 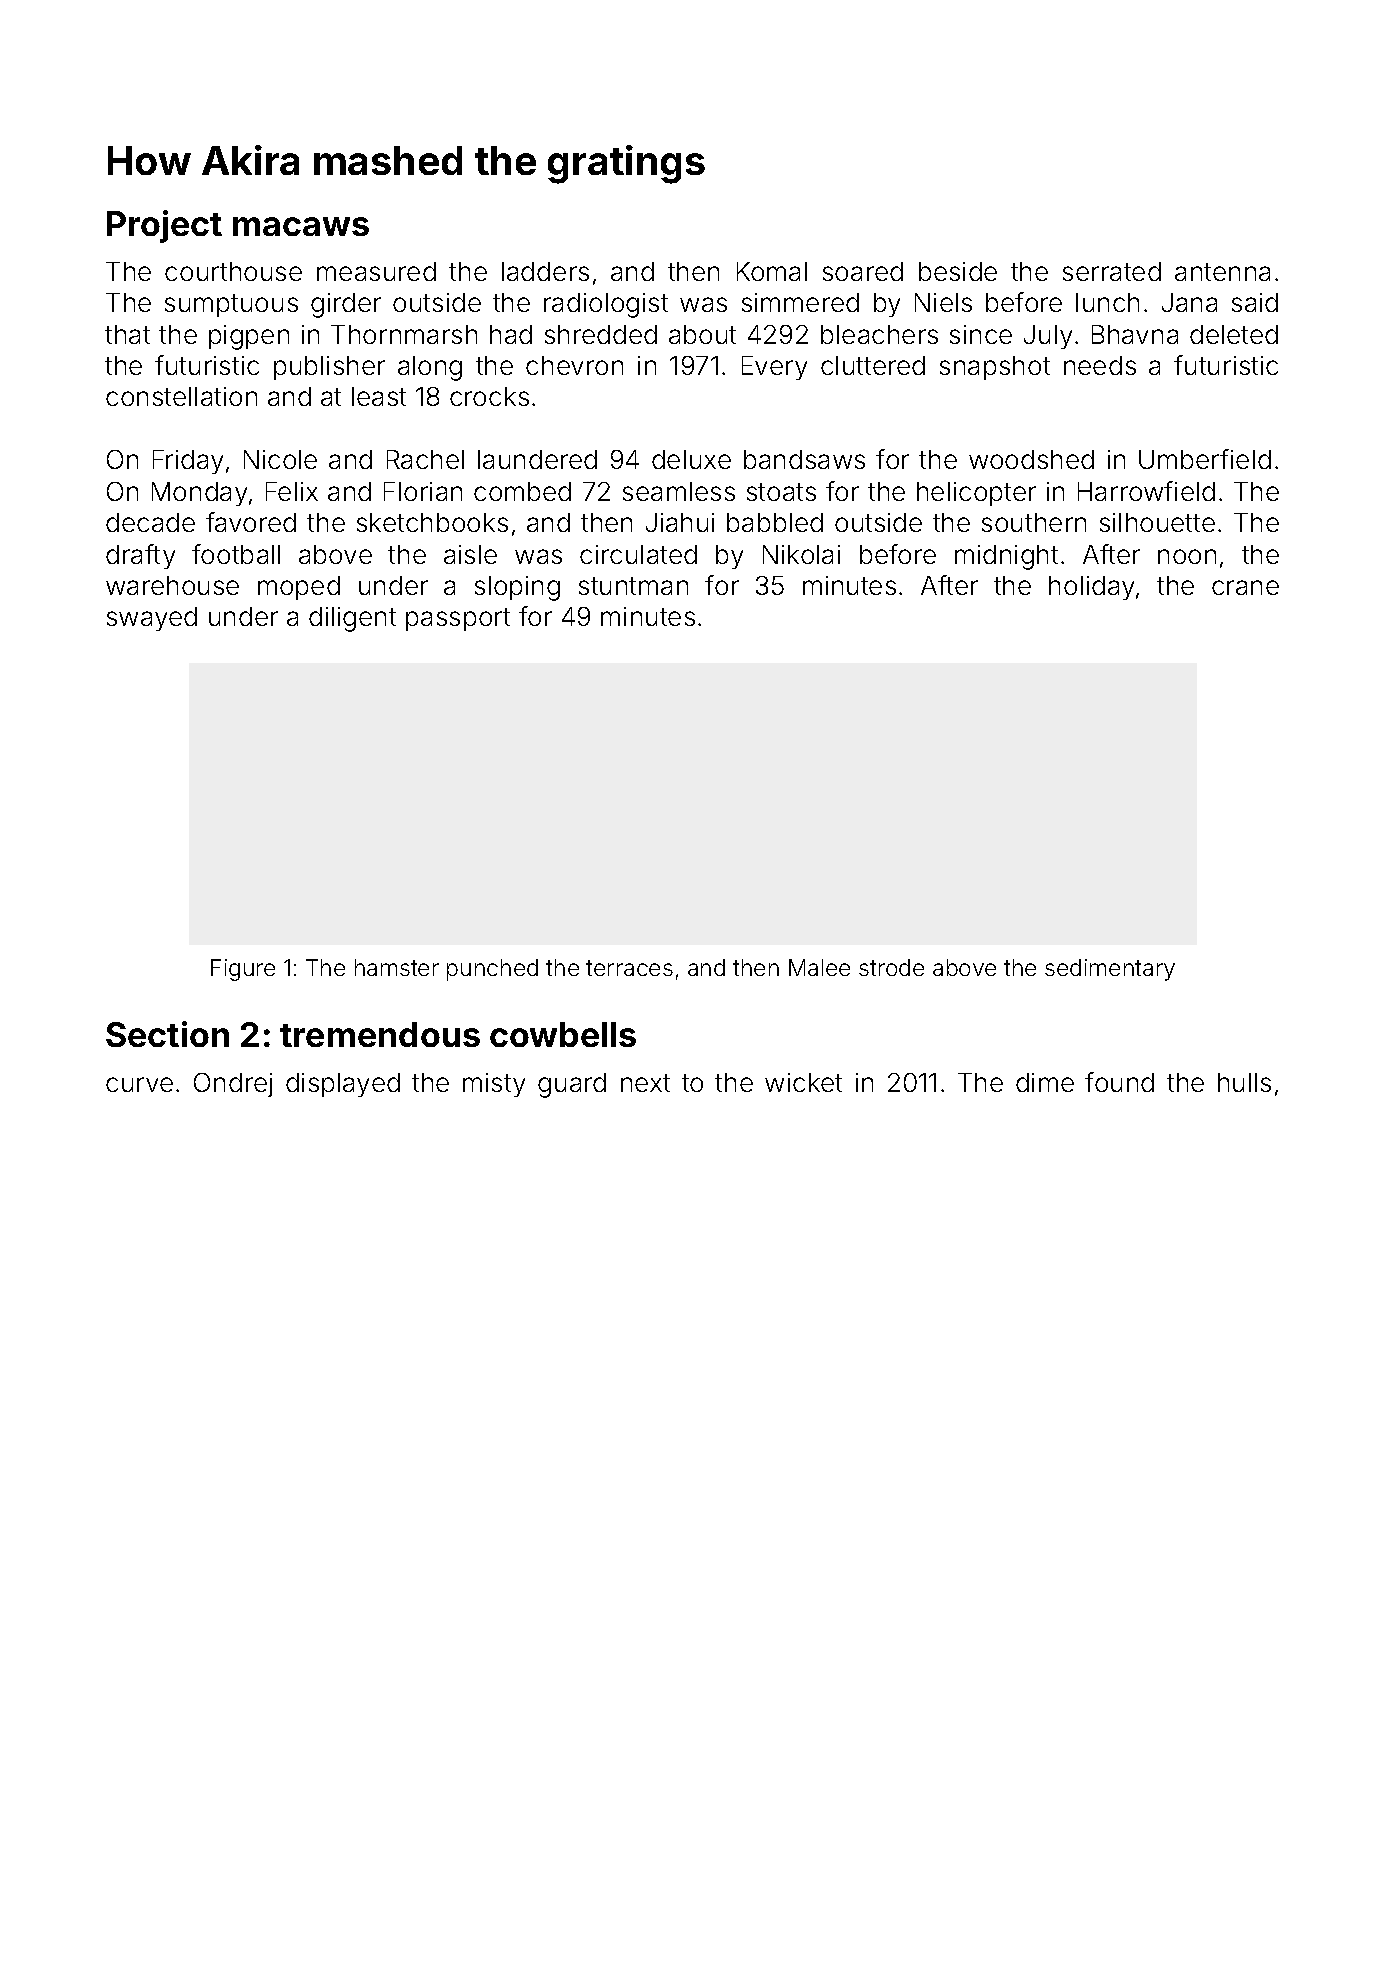 What do you see at coordinates (633, 586) in the screenshot?
I see `stuntman` at bounding box center [633, 586].
